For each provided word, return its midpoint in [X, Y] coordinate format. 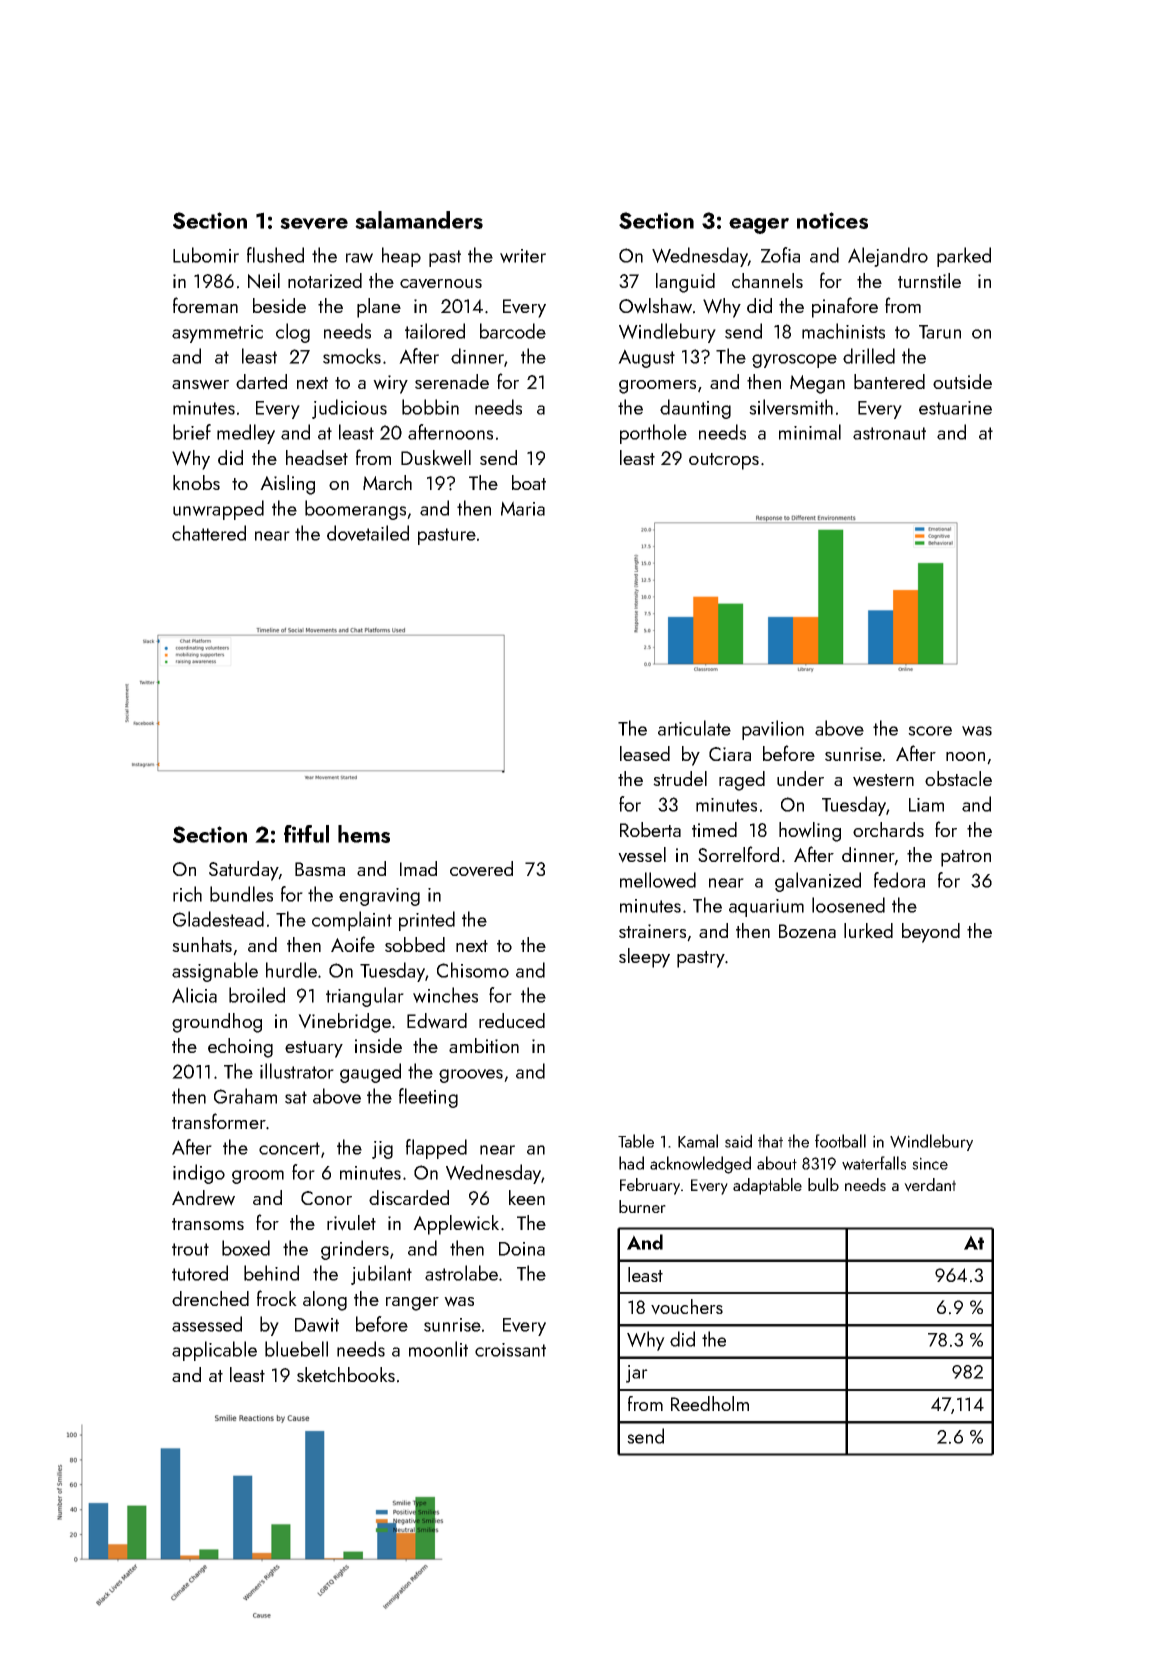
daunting [695, 409]
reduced [512, 1020]
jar [637, 1374]
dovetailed [368, 533]
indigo [199, 1174]
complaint [352, 921]
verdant [930, 1185]
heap [401, 257]
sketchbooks [346, 1374]
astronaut [889, 433]
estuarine [955, 408]
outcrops [724, 461]
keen [527, 1197]
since [930, 1163]
